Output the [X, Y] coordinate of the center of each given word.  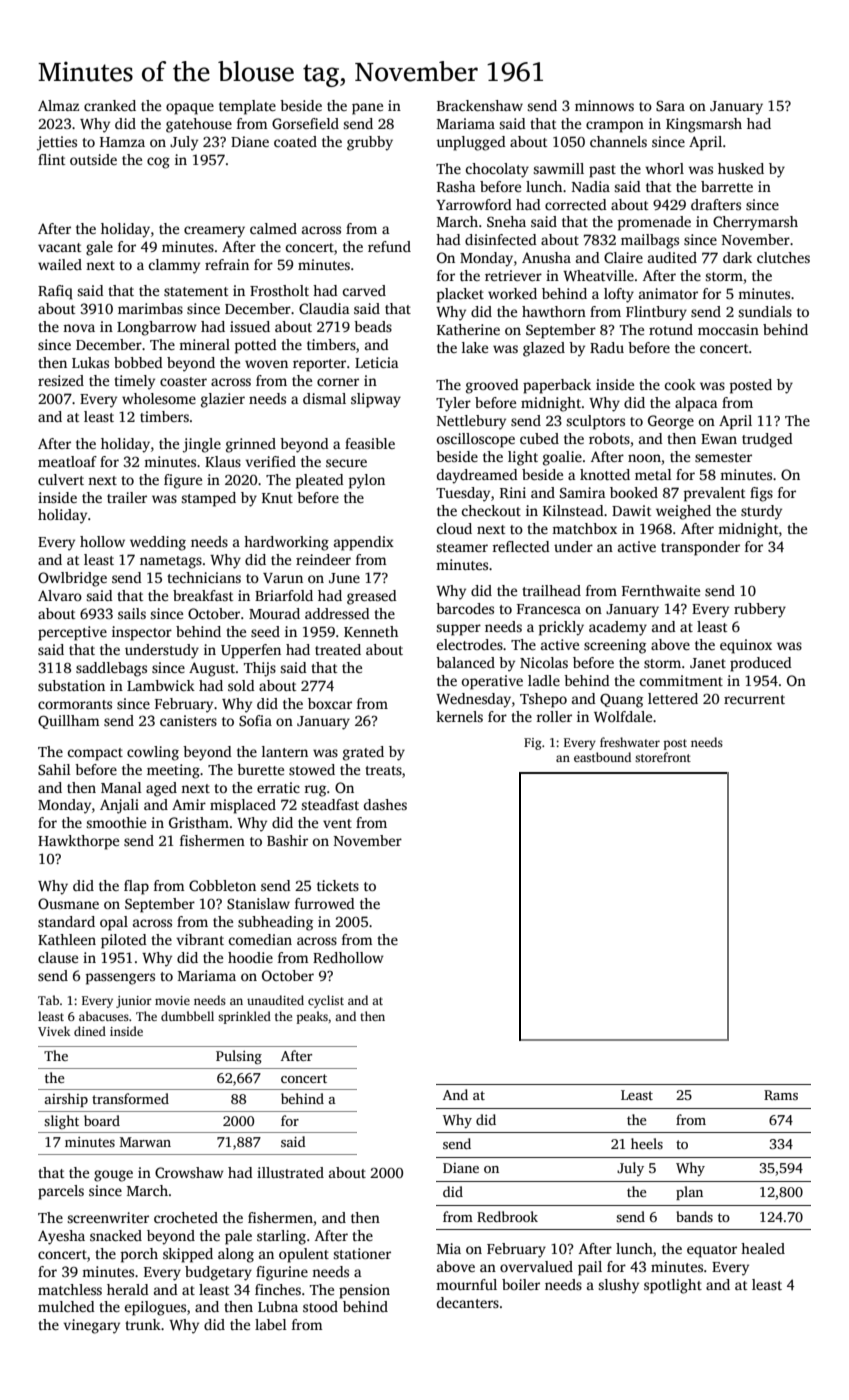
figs [761, 494]
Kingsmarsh [704, 125]
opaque [190, 109]
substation [71, 685]
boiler [521, 1284]
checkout [491, 510]
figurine [282, 1273]
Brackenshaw [480, 105]
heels [647, 1143]
